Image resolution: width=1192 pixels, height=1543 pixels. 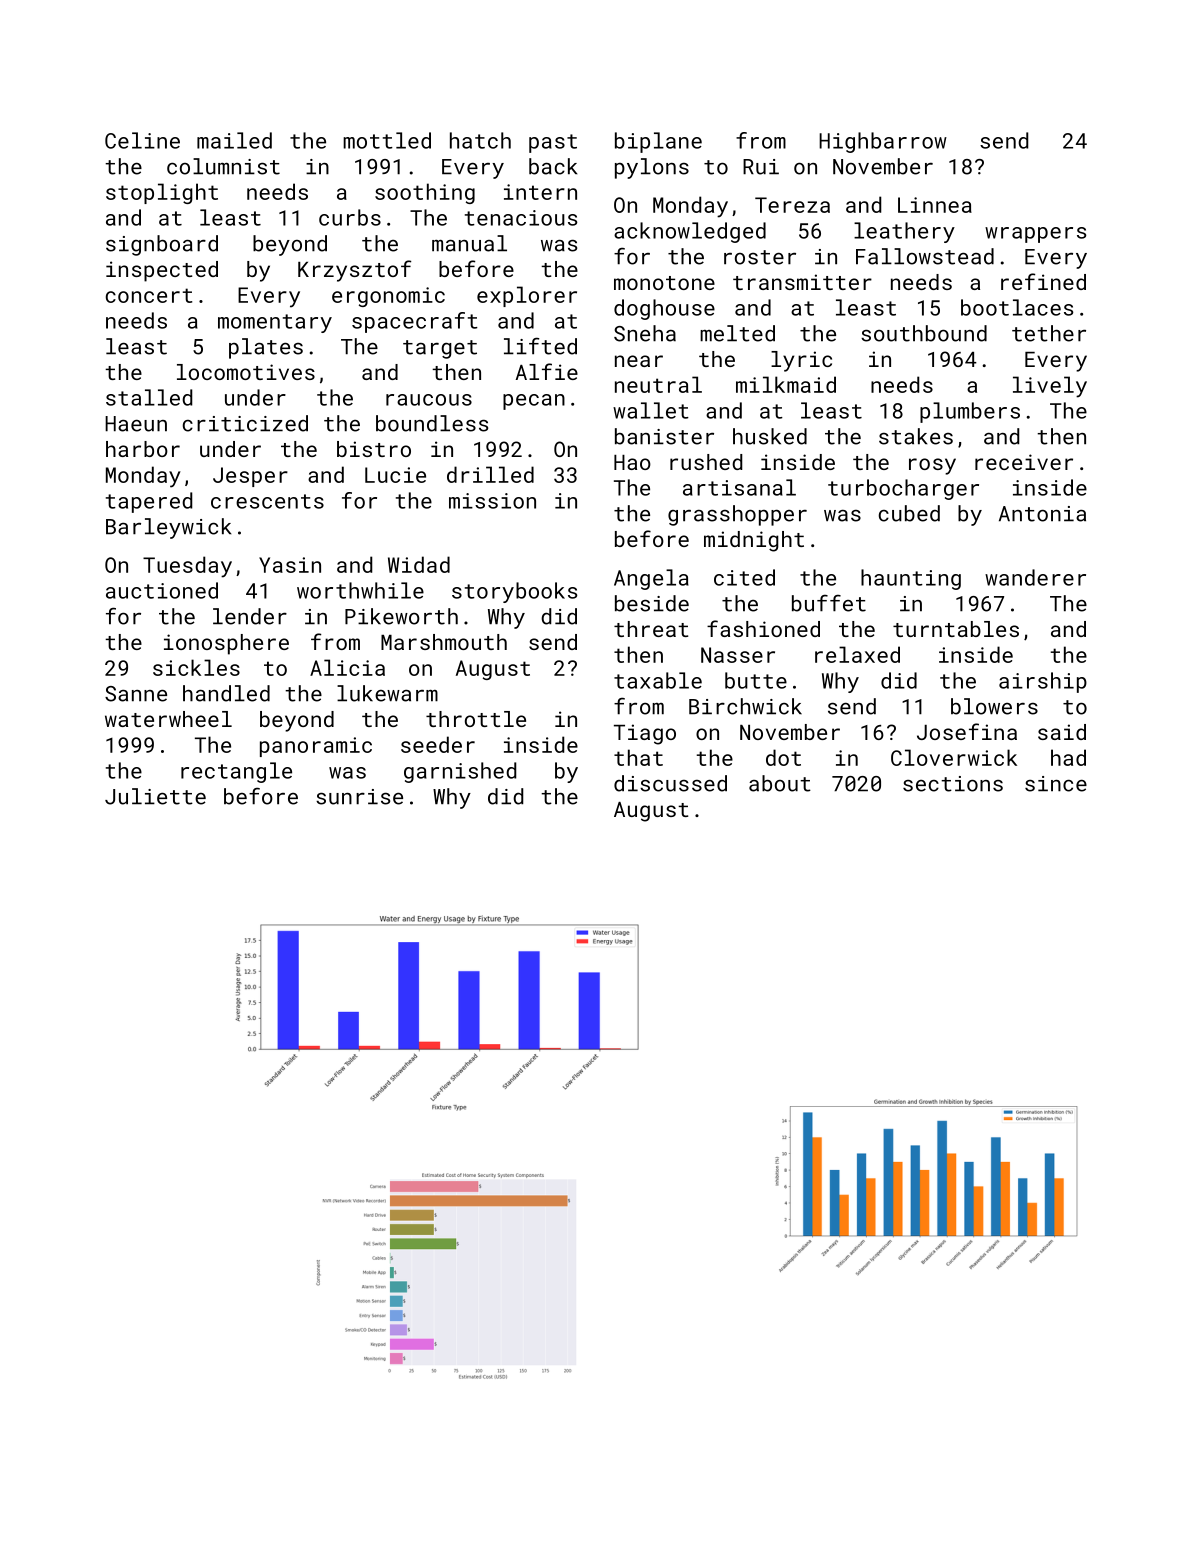 What do you see at coordinates (1035, 235) in the image?
I see `wrappers` at bounding box center [1035, 235].
